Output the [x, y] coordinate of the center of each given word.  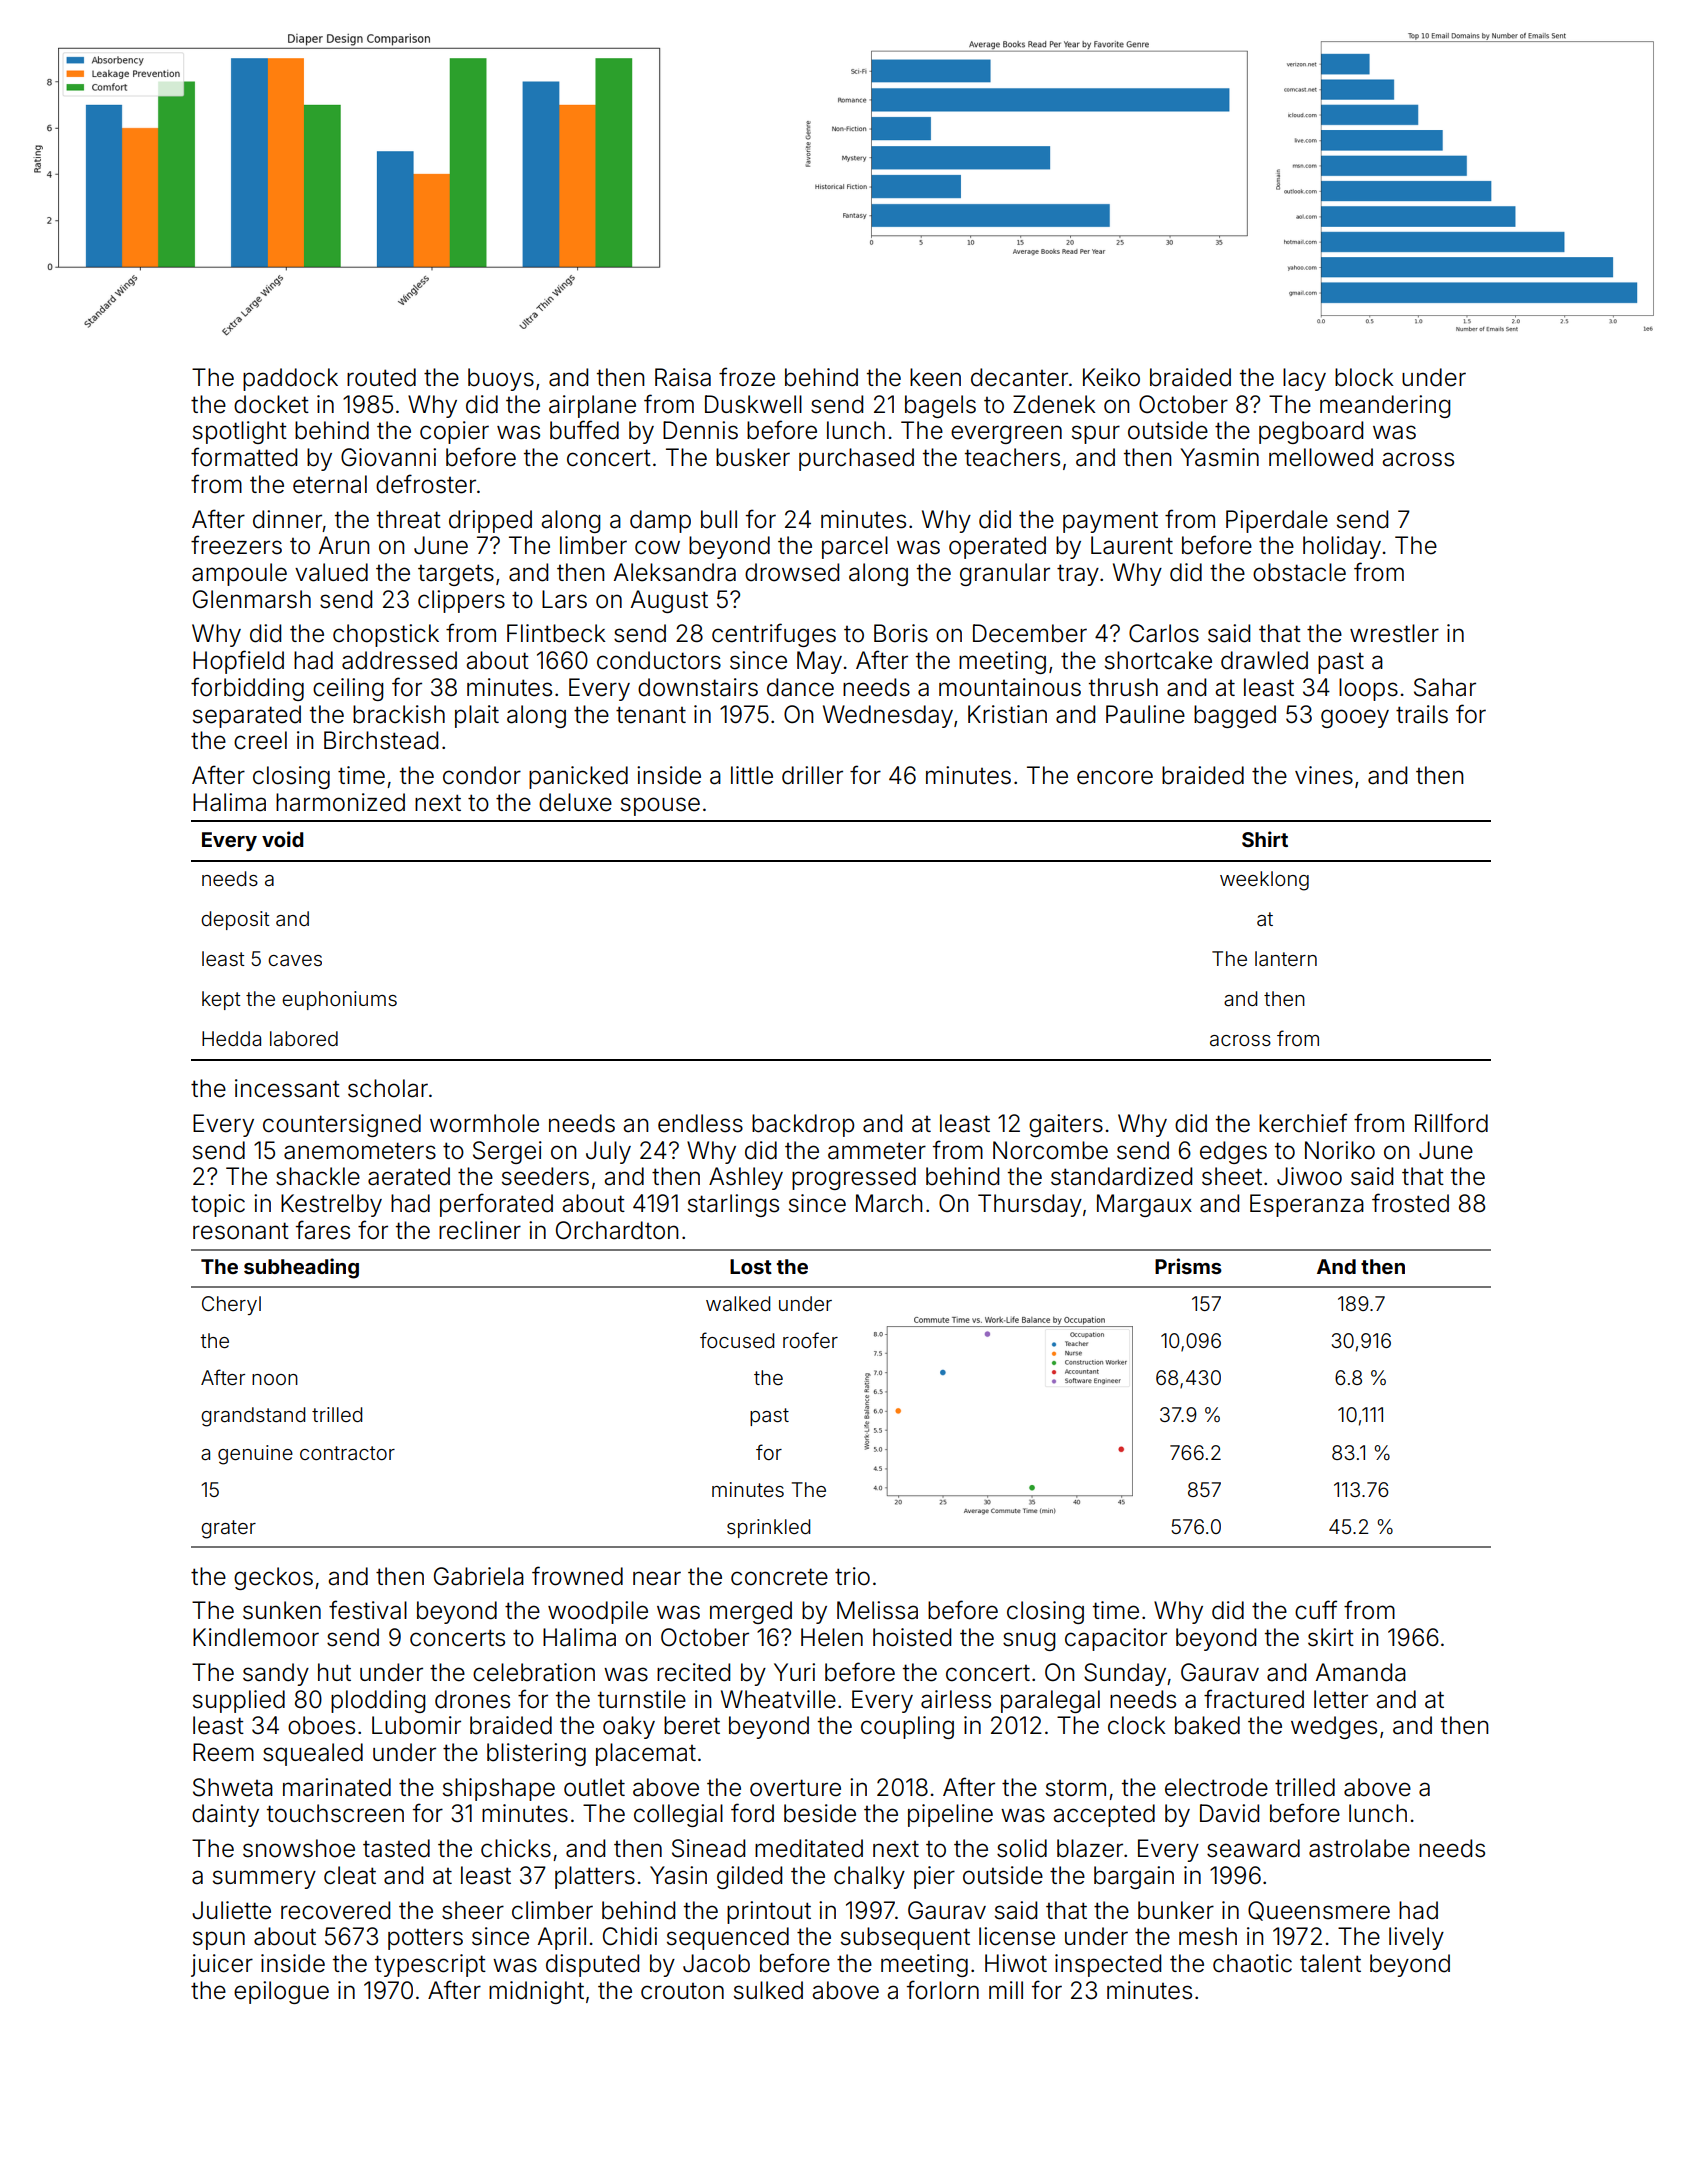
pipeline [950, 1815]
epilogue [281, 1992]
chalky [869, 1877]
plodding [378, 1701]
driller [812, 775]
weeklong [1264, 881]
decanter [1019, 377]
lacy [1304, 379]
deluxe [575, 802]
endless [700, 1123]
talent [1330, 1963]
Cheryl [231, 1305]
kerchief [1303, 1123]
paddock [290, 379]
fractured [1254, 1699]
